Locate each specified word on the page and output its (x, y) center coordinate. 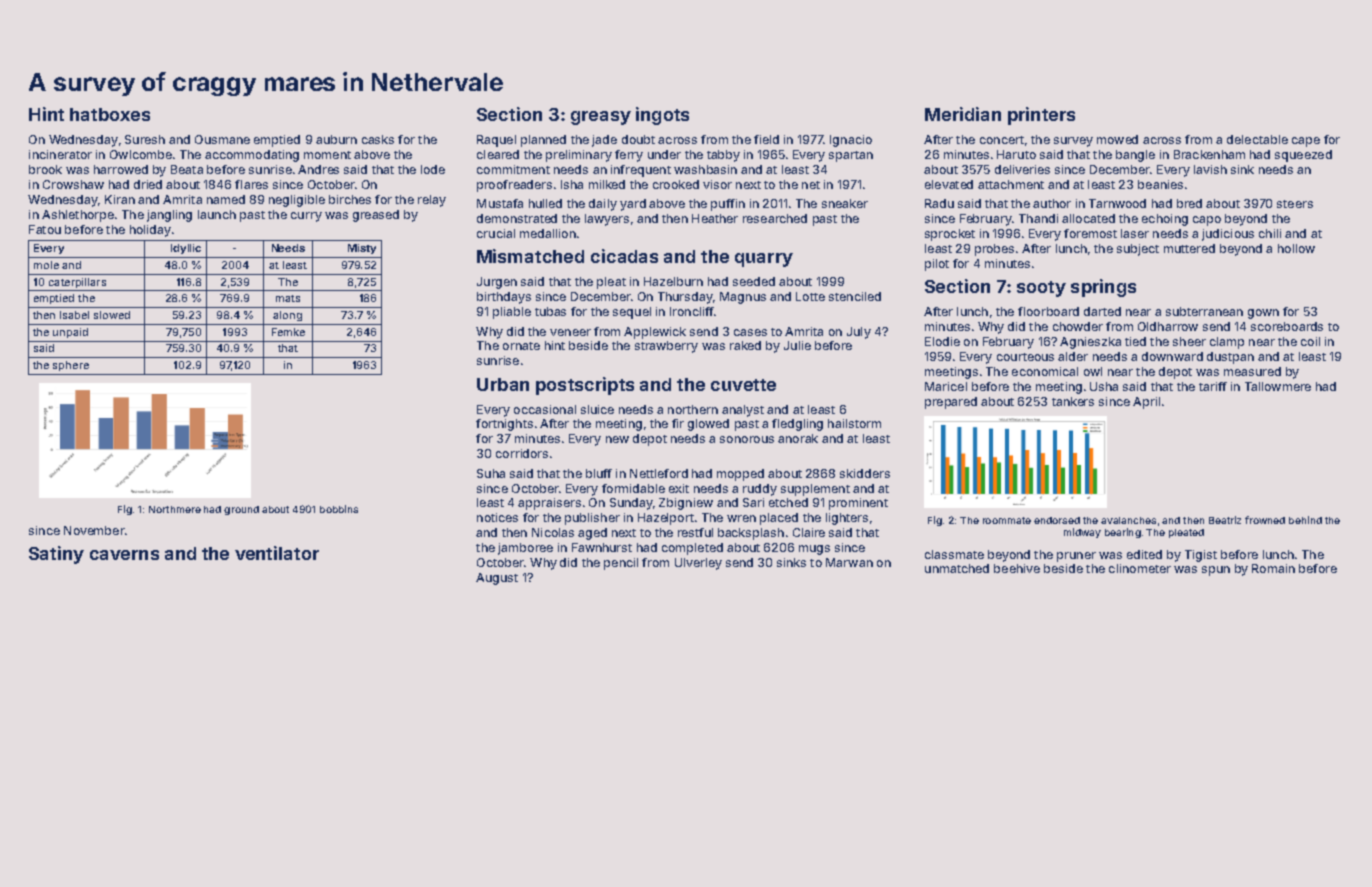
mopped (740, 475)
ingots (662, 116)
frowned (1265, 520)
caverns (124, 555)
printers (1041, 116)
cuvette (743, 385)
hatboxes (110, 114)
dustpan (1230, 358)
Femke (288, 332)
